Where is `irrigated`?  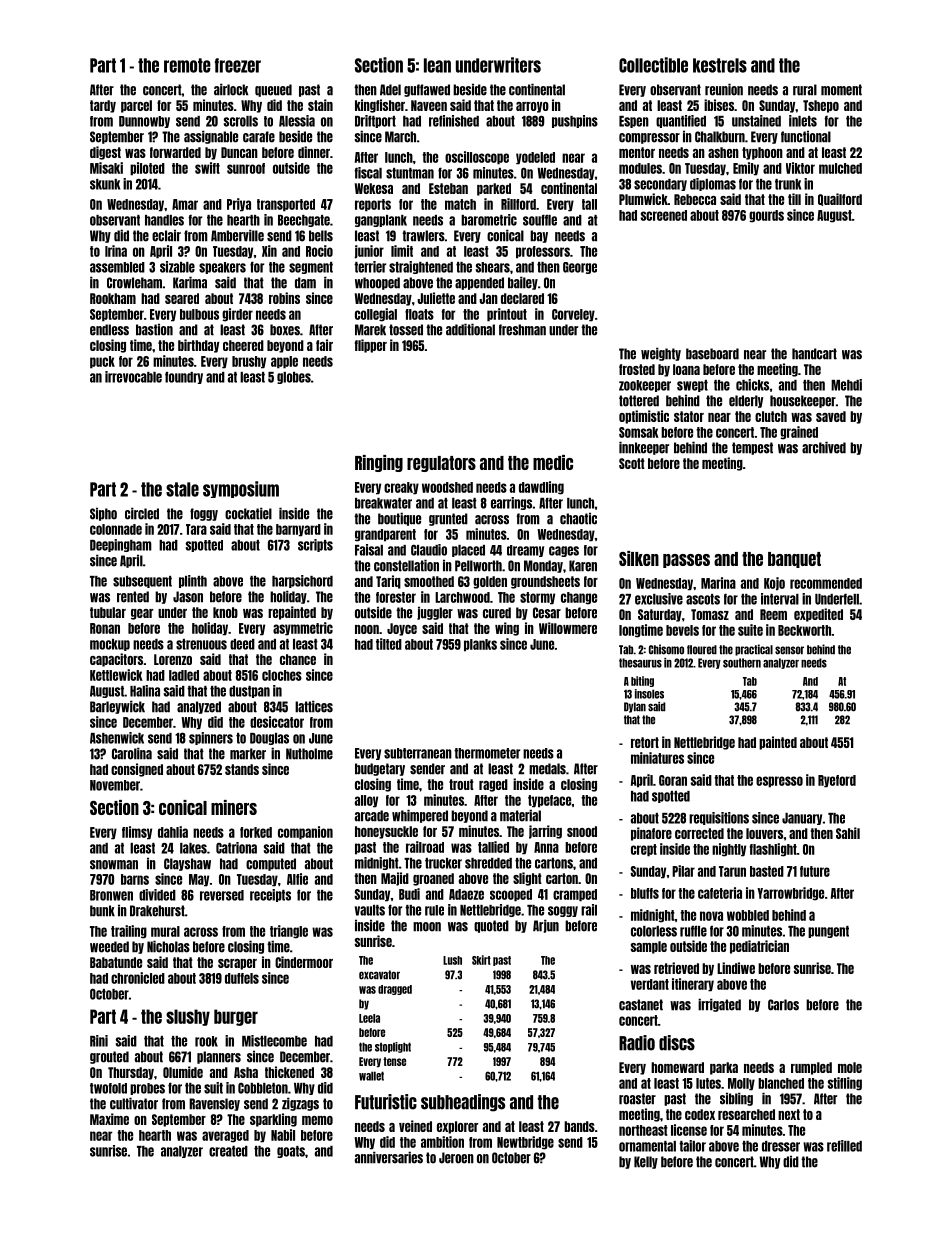
irrigated is located at coordinates (719, 1005).
